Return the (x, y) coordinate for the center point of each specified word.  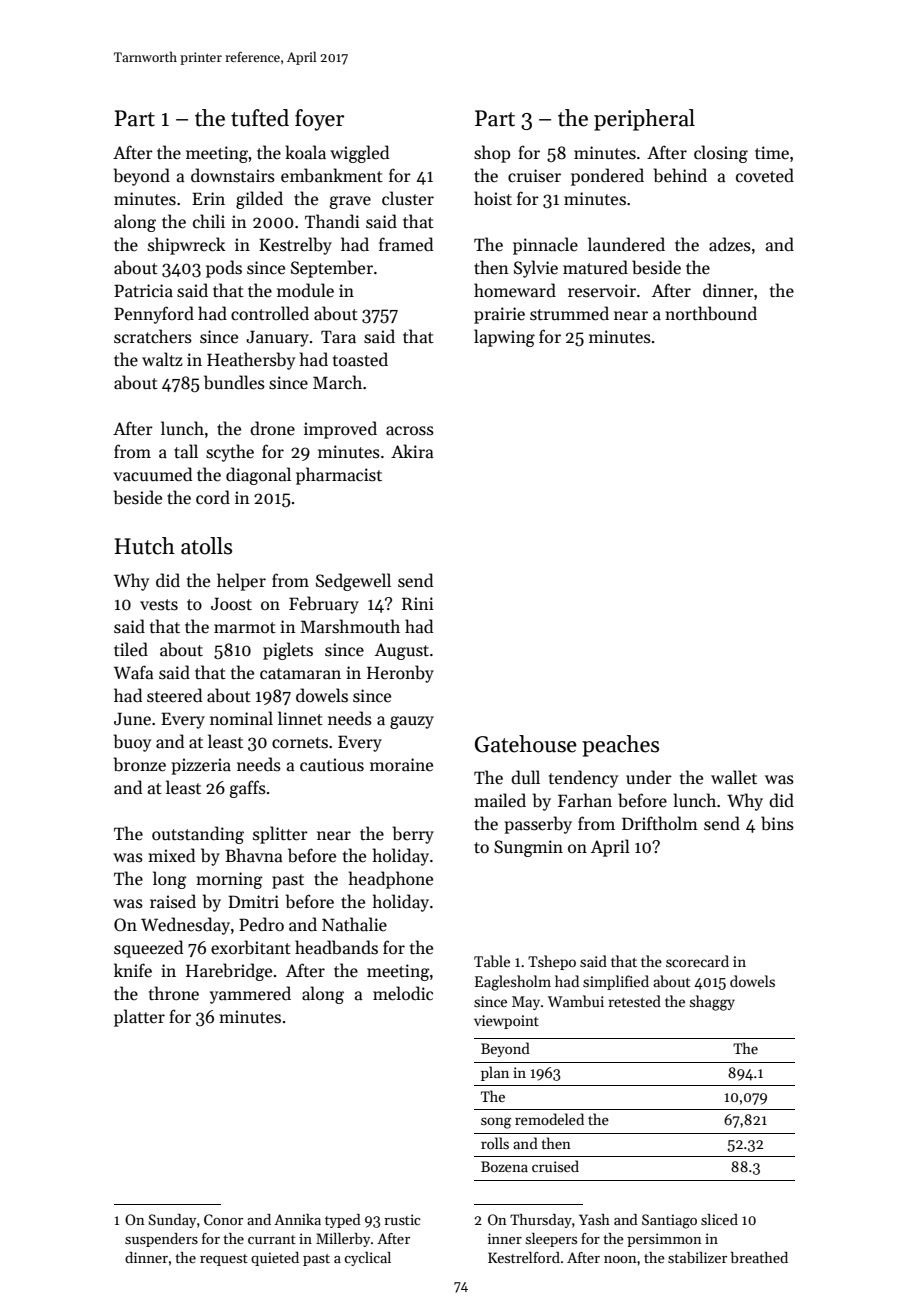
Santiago (669, 1221)
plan (495, 1073)
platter (139, 1018)
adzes (730, 244)
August (402, 651)
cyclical (367, 1259)
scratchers (153, 336)
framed (406, 244)
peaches (620, 746)
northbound (711, 313)
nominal (241, 718)
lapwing (504, 338)
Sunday (172, 1221)
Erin (208, 198)
